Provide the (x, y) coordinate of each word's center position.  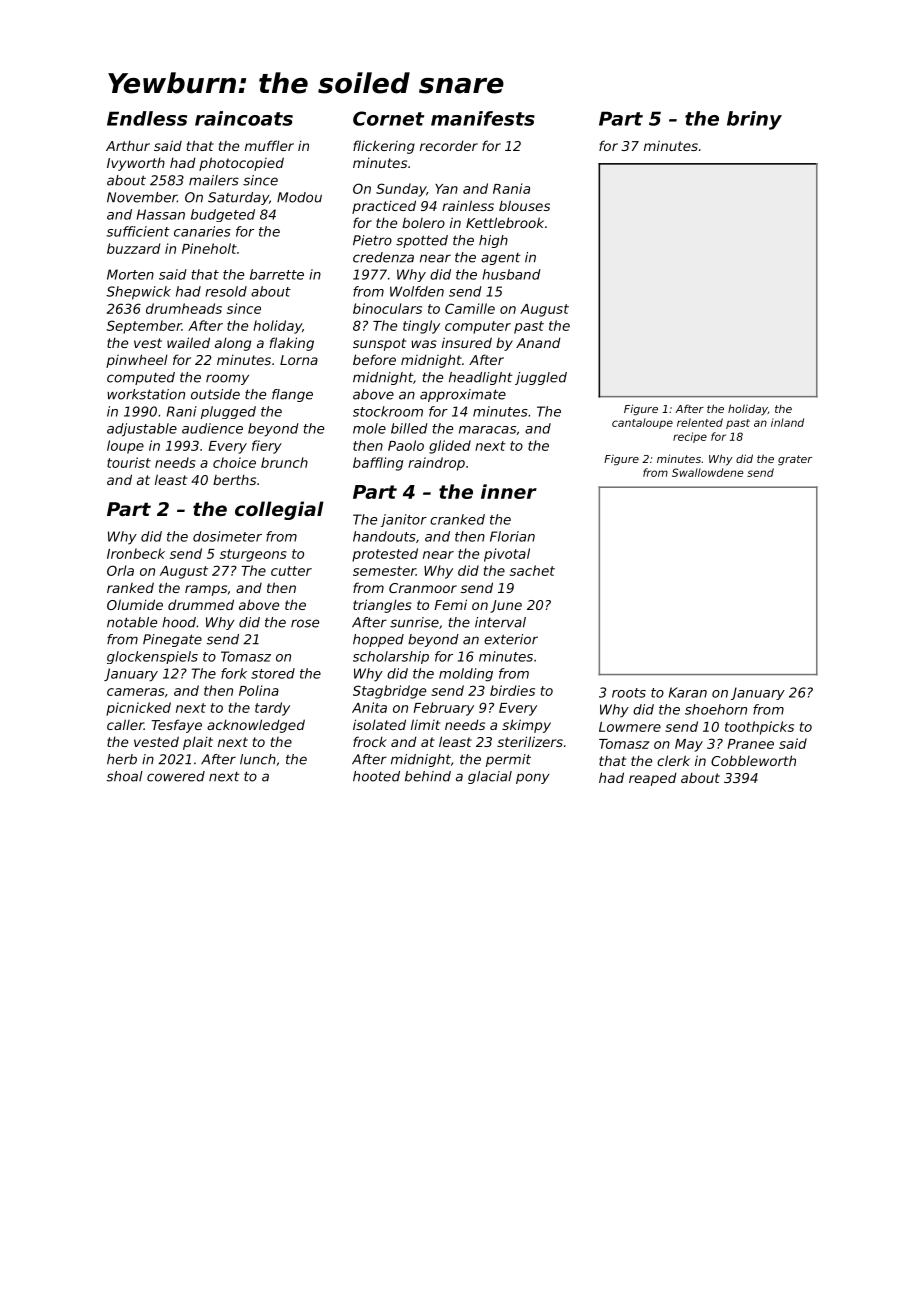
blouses (524, 205)
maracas (487, 430)
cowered (176, 776)
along (233, 344)
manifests (483, 118)
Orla (120, 570)
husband (511, 274)
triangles (382, 606)
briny (754, 120)
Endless (147, 118)
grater (795, 460)
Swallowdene (707, 472)
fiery (267, 447)
